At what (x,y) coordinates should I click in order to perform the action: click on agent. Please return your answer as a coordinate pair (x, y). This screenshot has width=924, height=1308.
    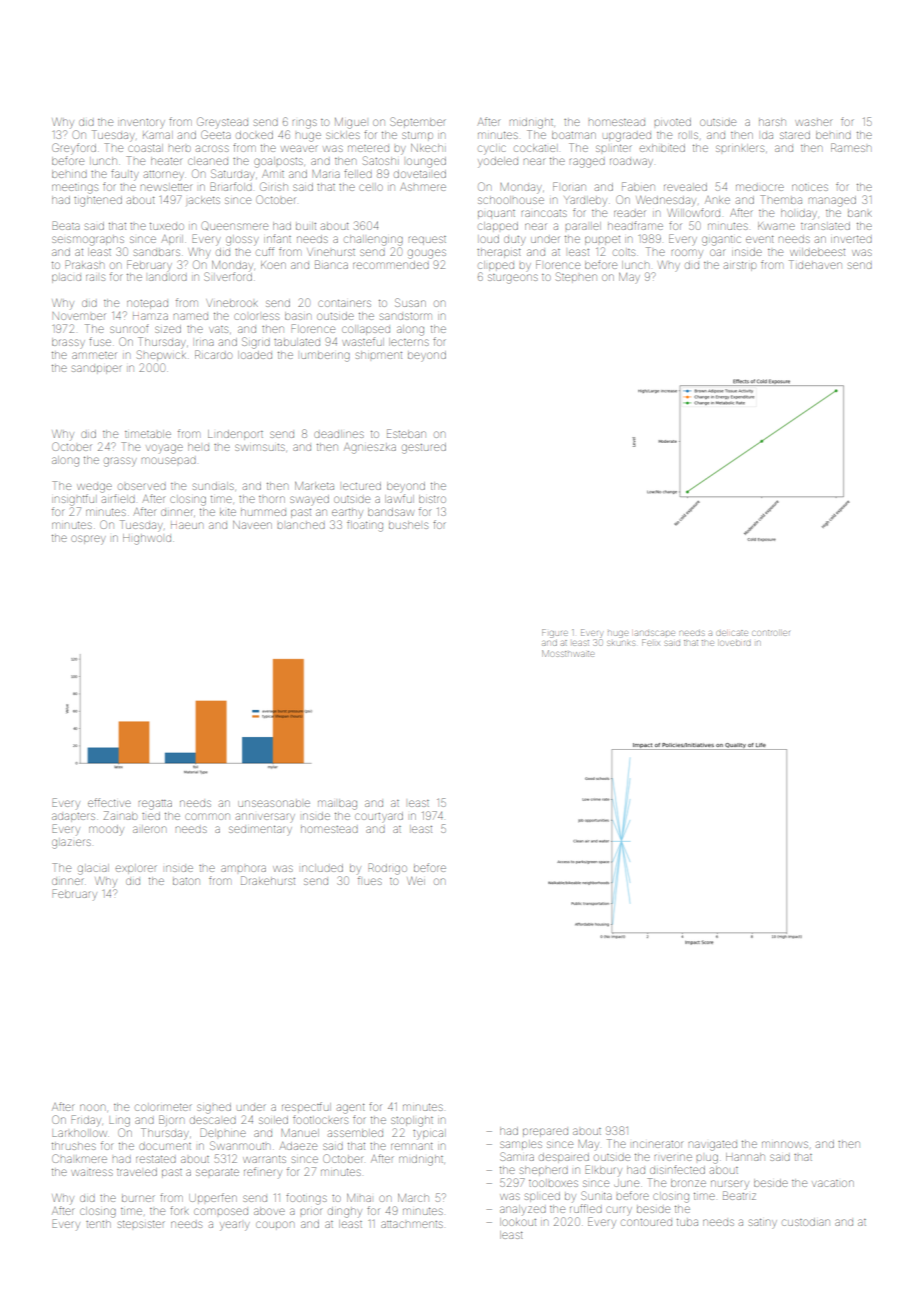
    Looking at the image, I should click on (351, 1109).
